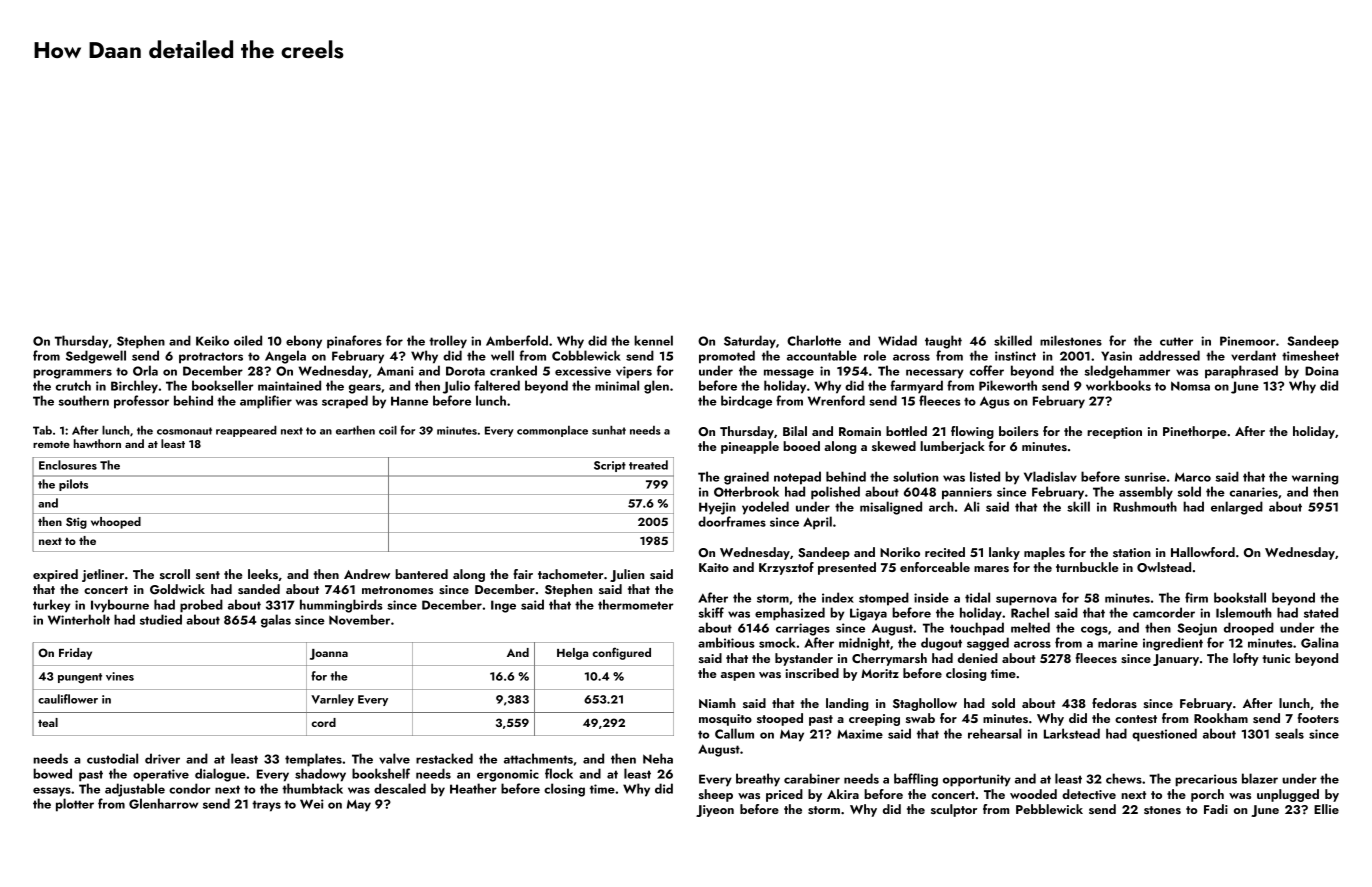  Describe the element at coordinates (329, 654) in the screenshot. I see `Joanna` at that location.
